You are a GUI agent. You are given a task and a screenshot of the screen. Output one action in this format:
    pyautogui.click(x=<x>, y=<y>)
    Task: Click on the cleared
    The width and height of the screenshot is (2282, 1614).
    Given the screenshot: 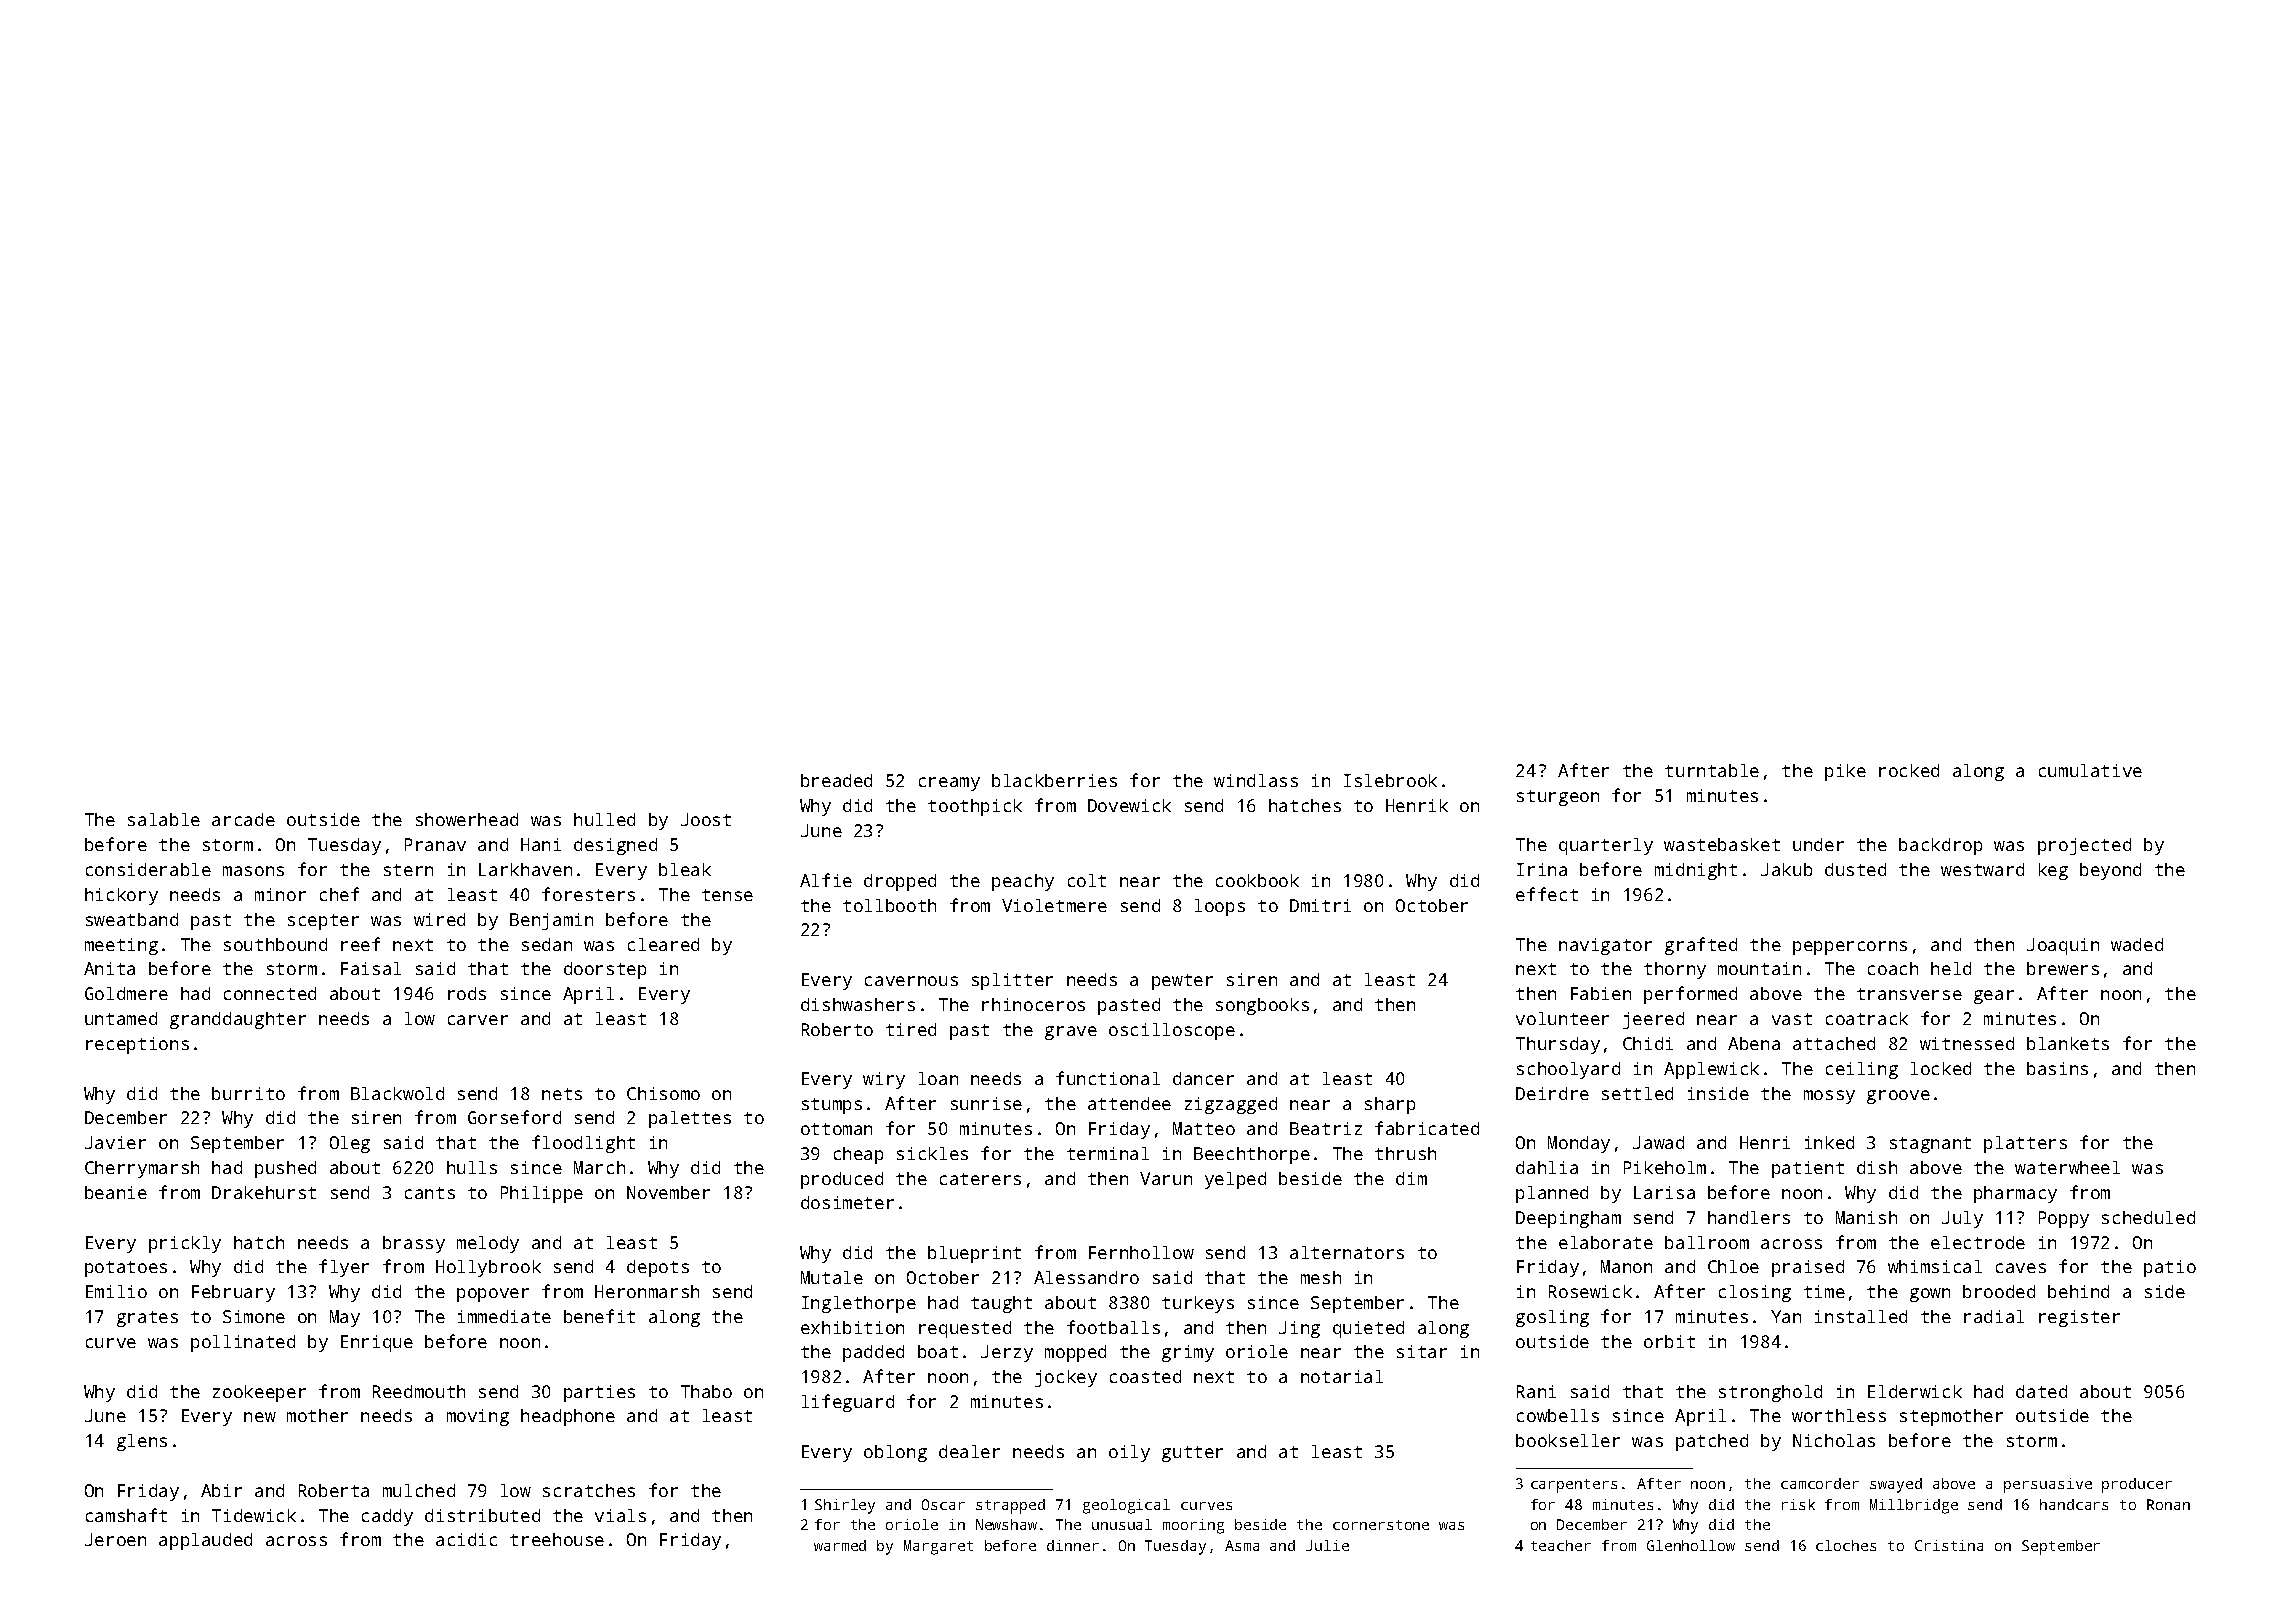 What is the action you would take?
    pyautogui.click(x=663, y=944)
